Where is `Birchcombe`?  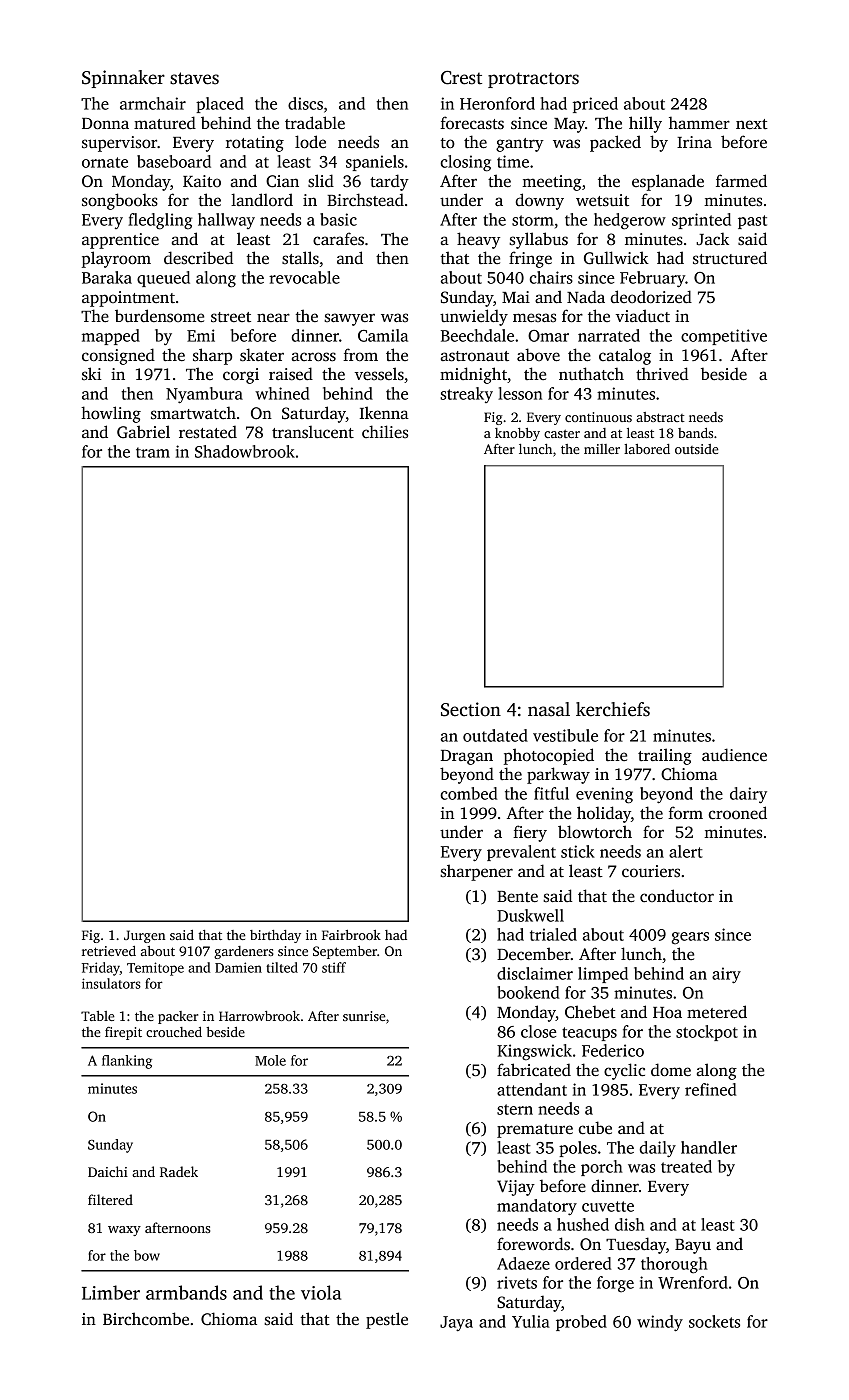 Birchcombe is located at coordinates (146, 1319).
